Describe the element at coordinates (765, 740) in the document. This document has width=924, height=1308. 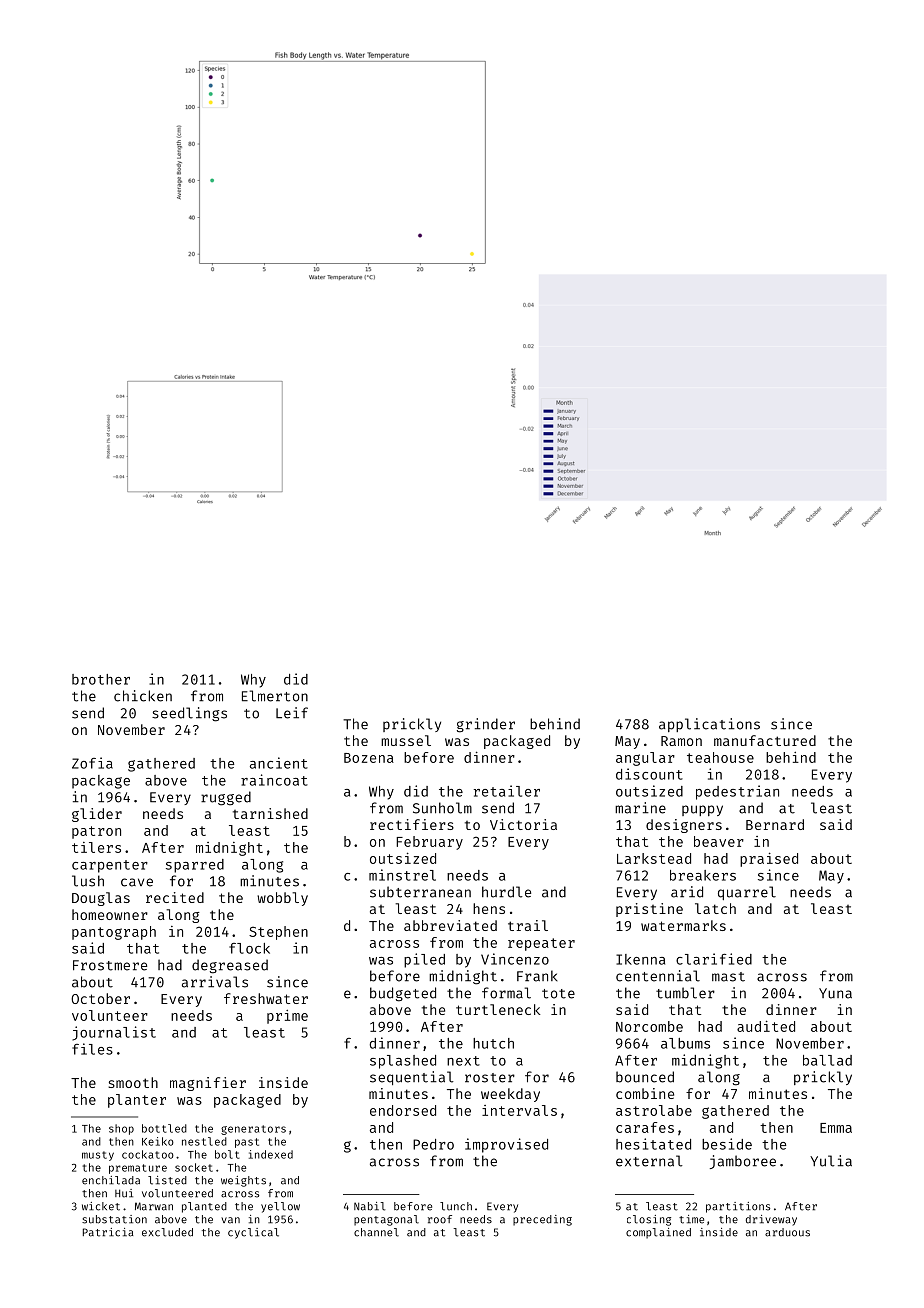
I see `manufactured` at that location.
